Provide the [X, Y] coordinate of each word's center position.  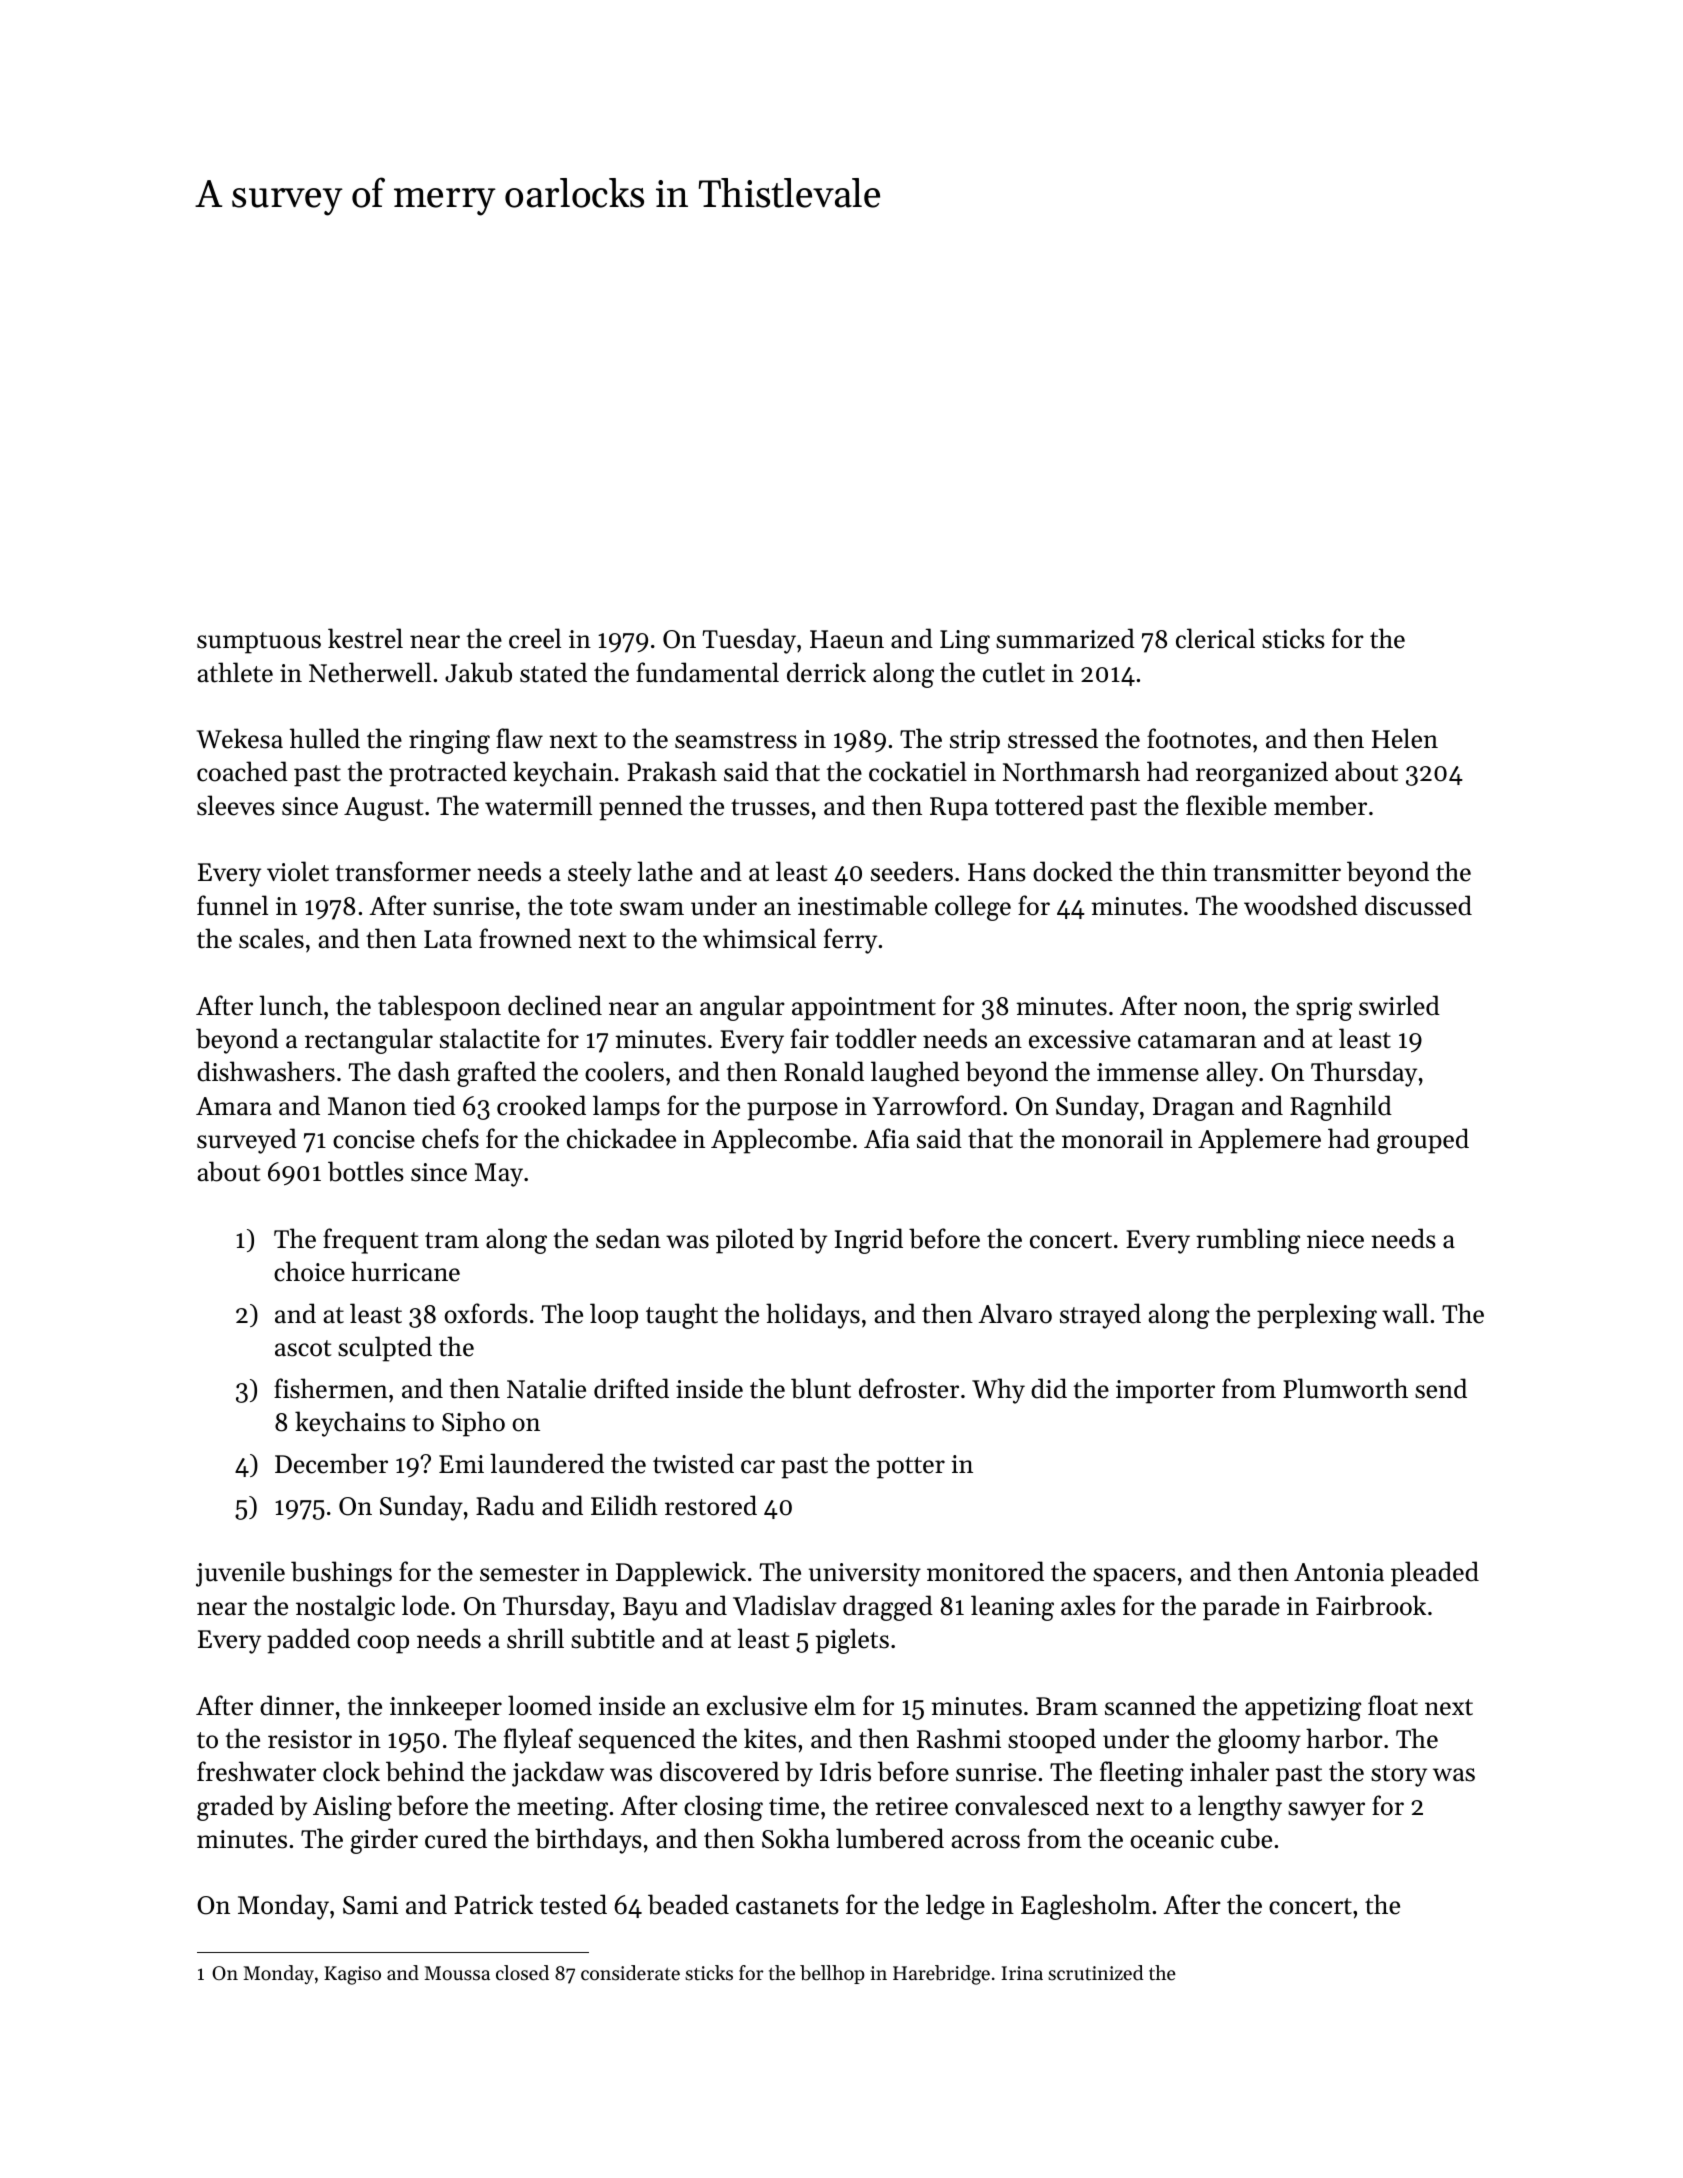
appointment [864, 1009]
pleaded [1435, 1574]
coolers [624, 1071]
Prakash [672, 771]
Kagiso [352, 1975]
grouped [1423, 1141]
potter [911, 1468]
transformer [403, 871]
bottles [366, 1171]
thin [1184, 871]
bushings [341, 1574]
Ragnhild [1341, 1108]
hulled [325, 738]
